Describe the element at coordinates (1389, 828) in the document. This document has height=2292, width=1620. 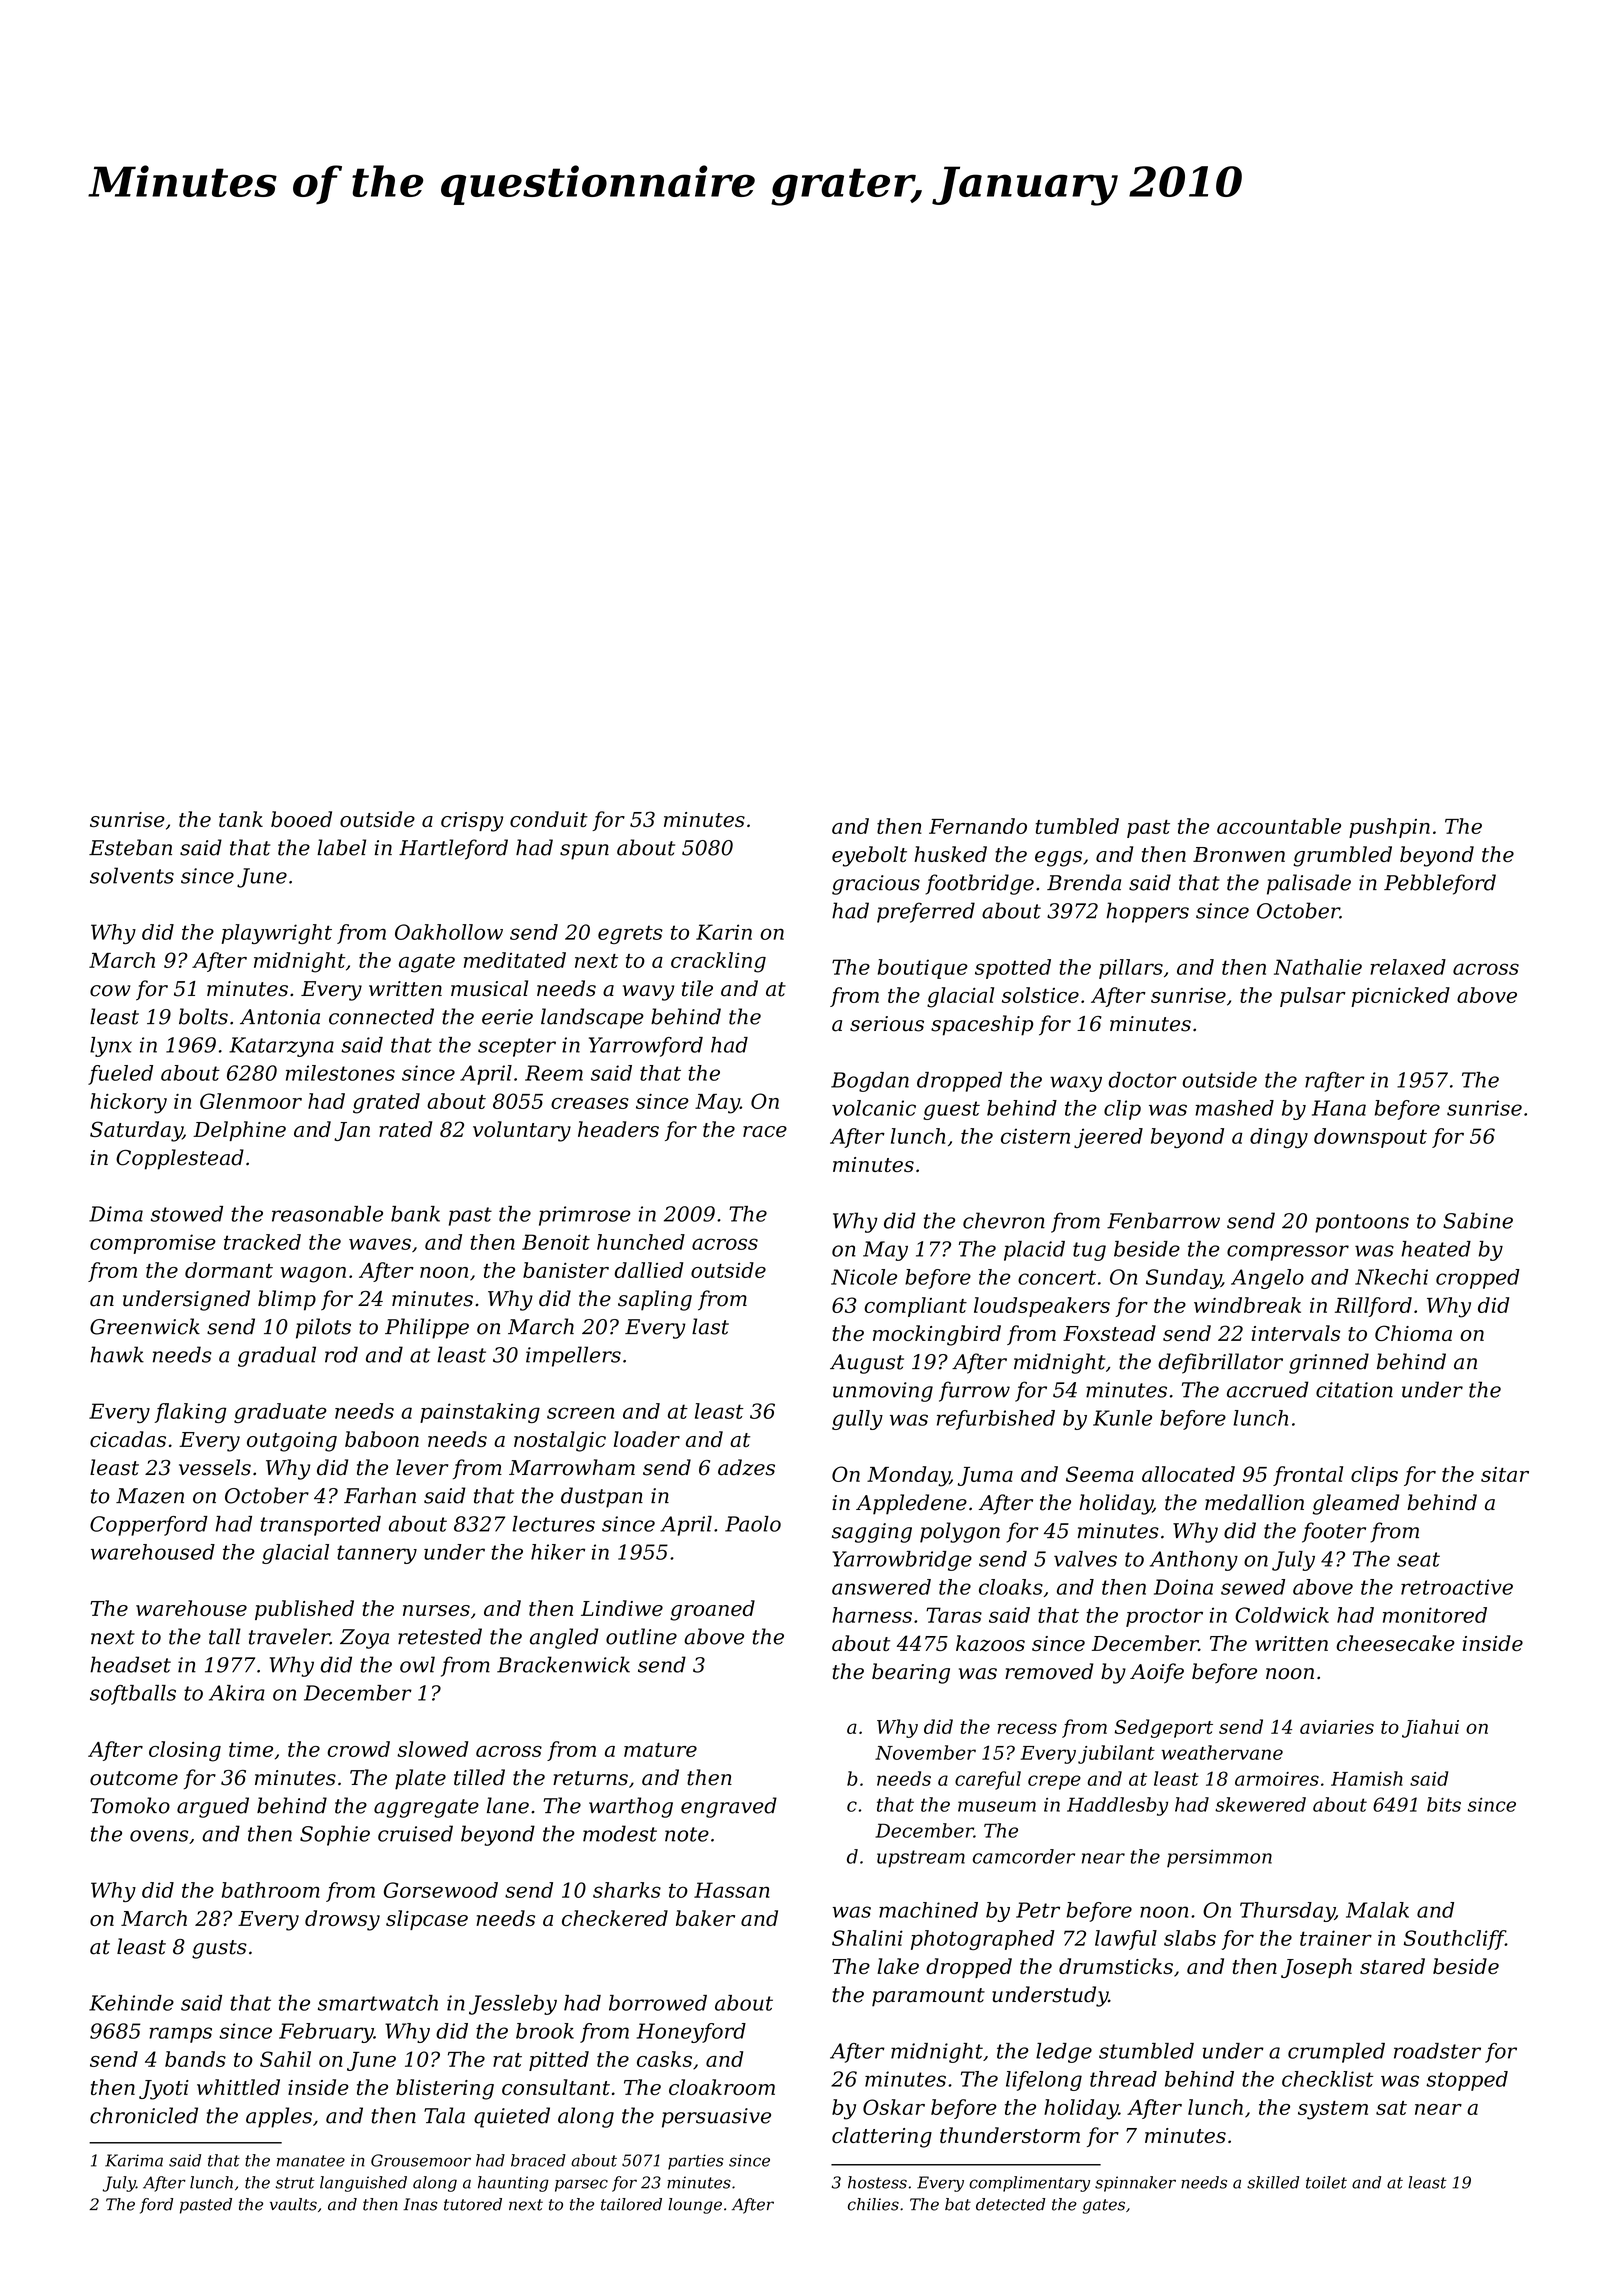
I see `pushpin` at that location.
